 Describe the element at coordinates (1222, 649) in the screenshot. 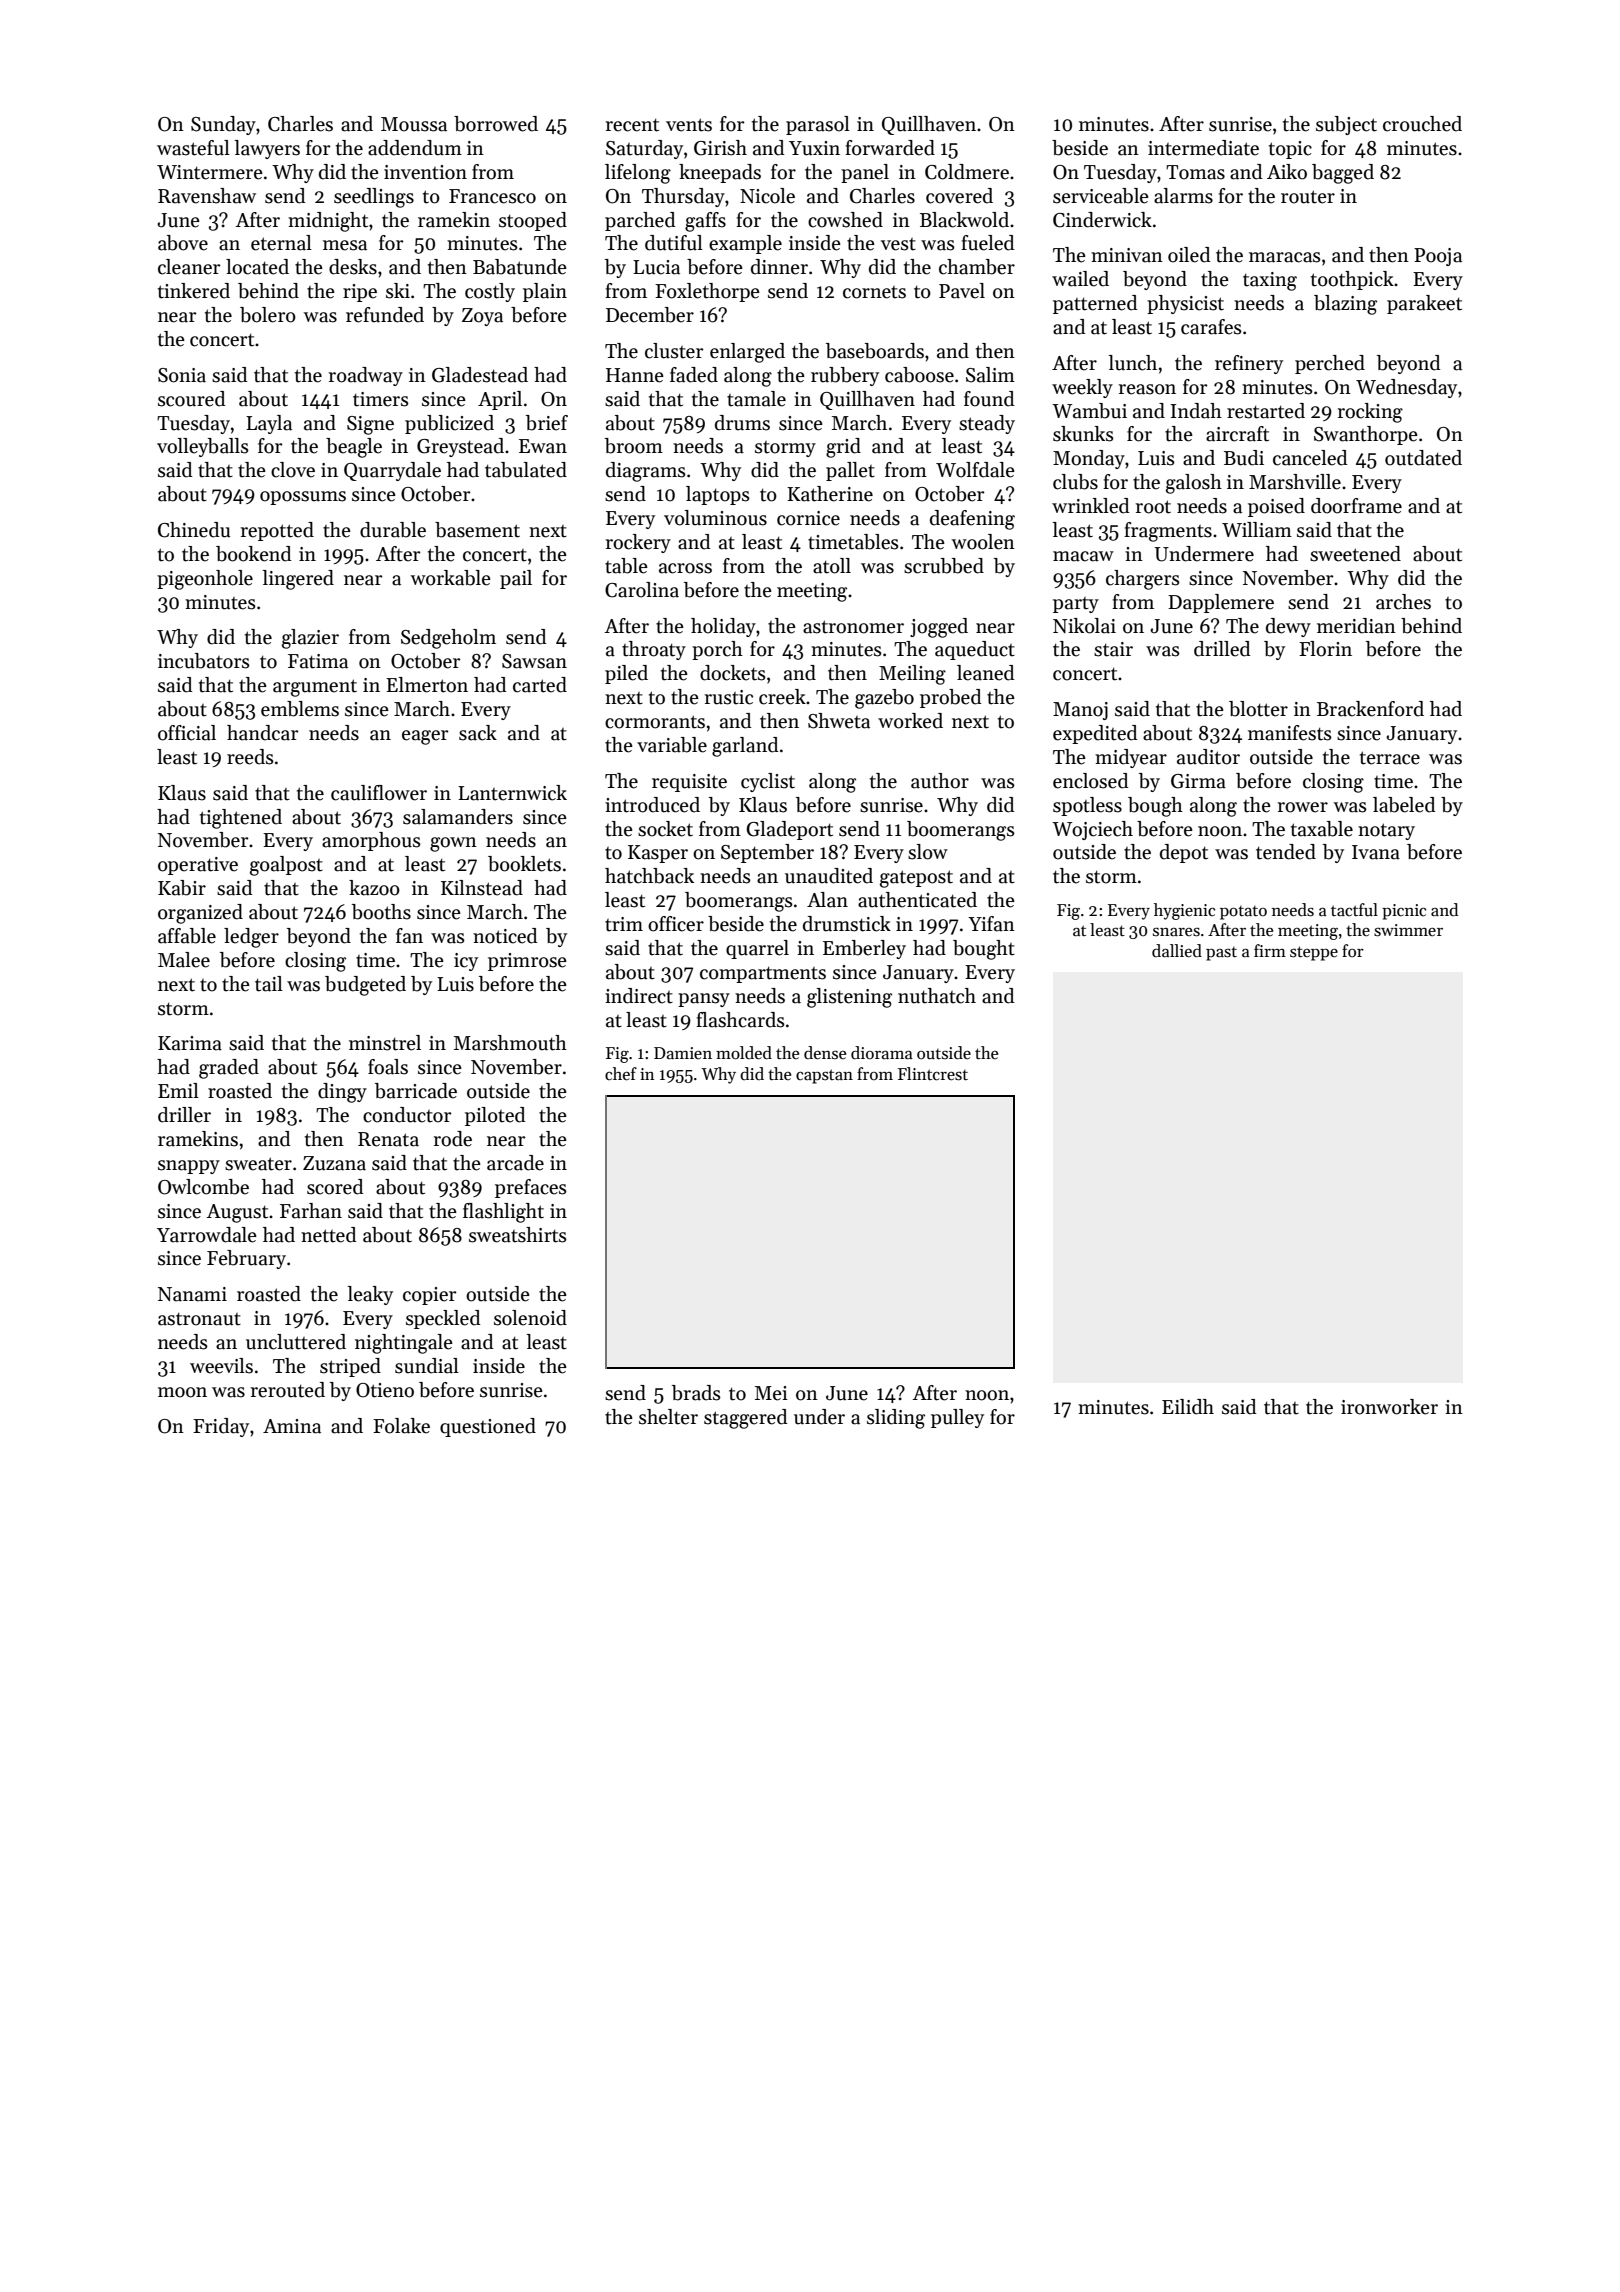

I see `drilled` at that location.
